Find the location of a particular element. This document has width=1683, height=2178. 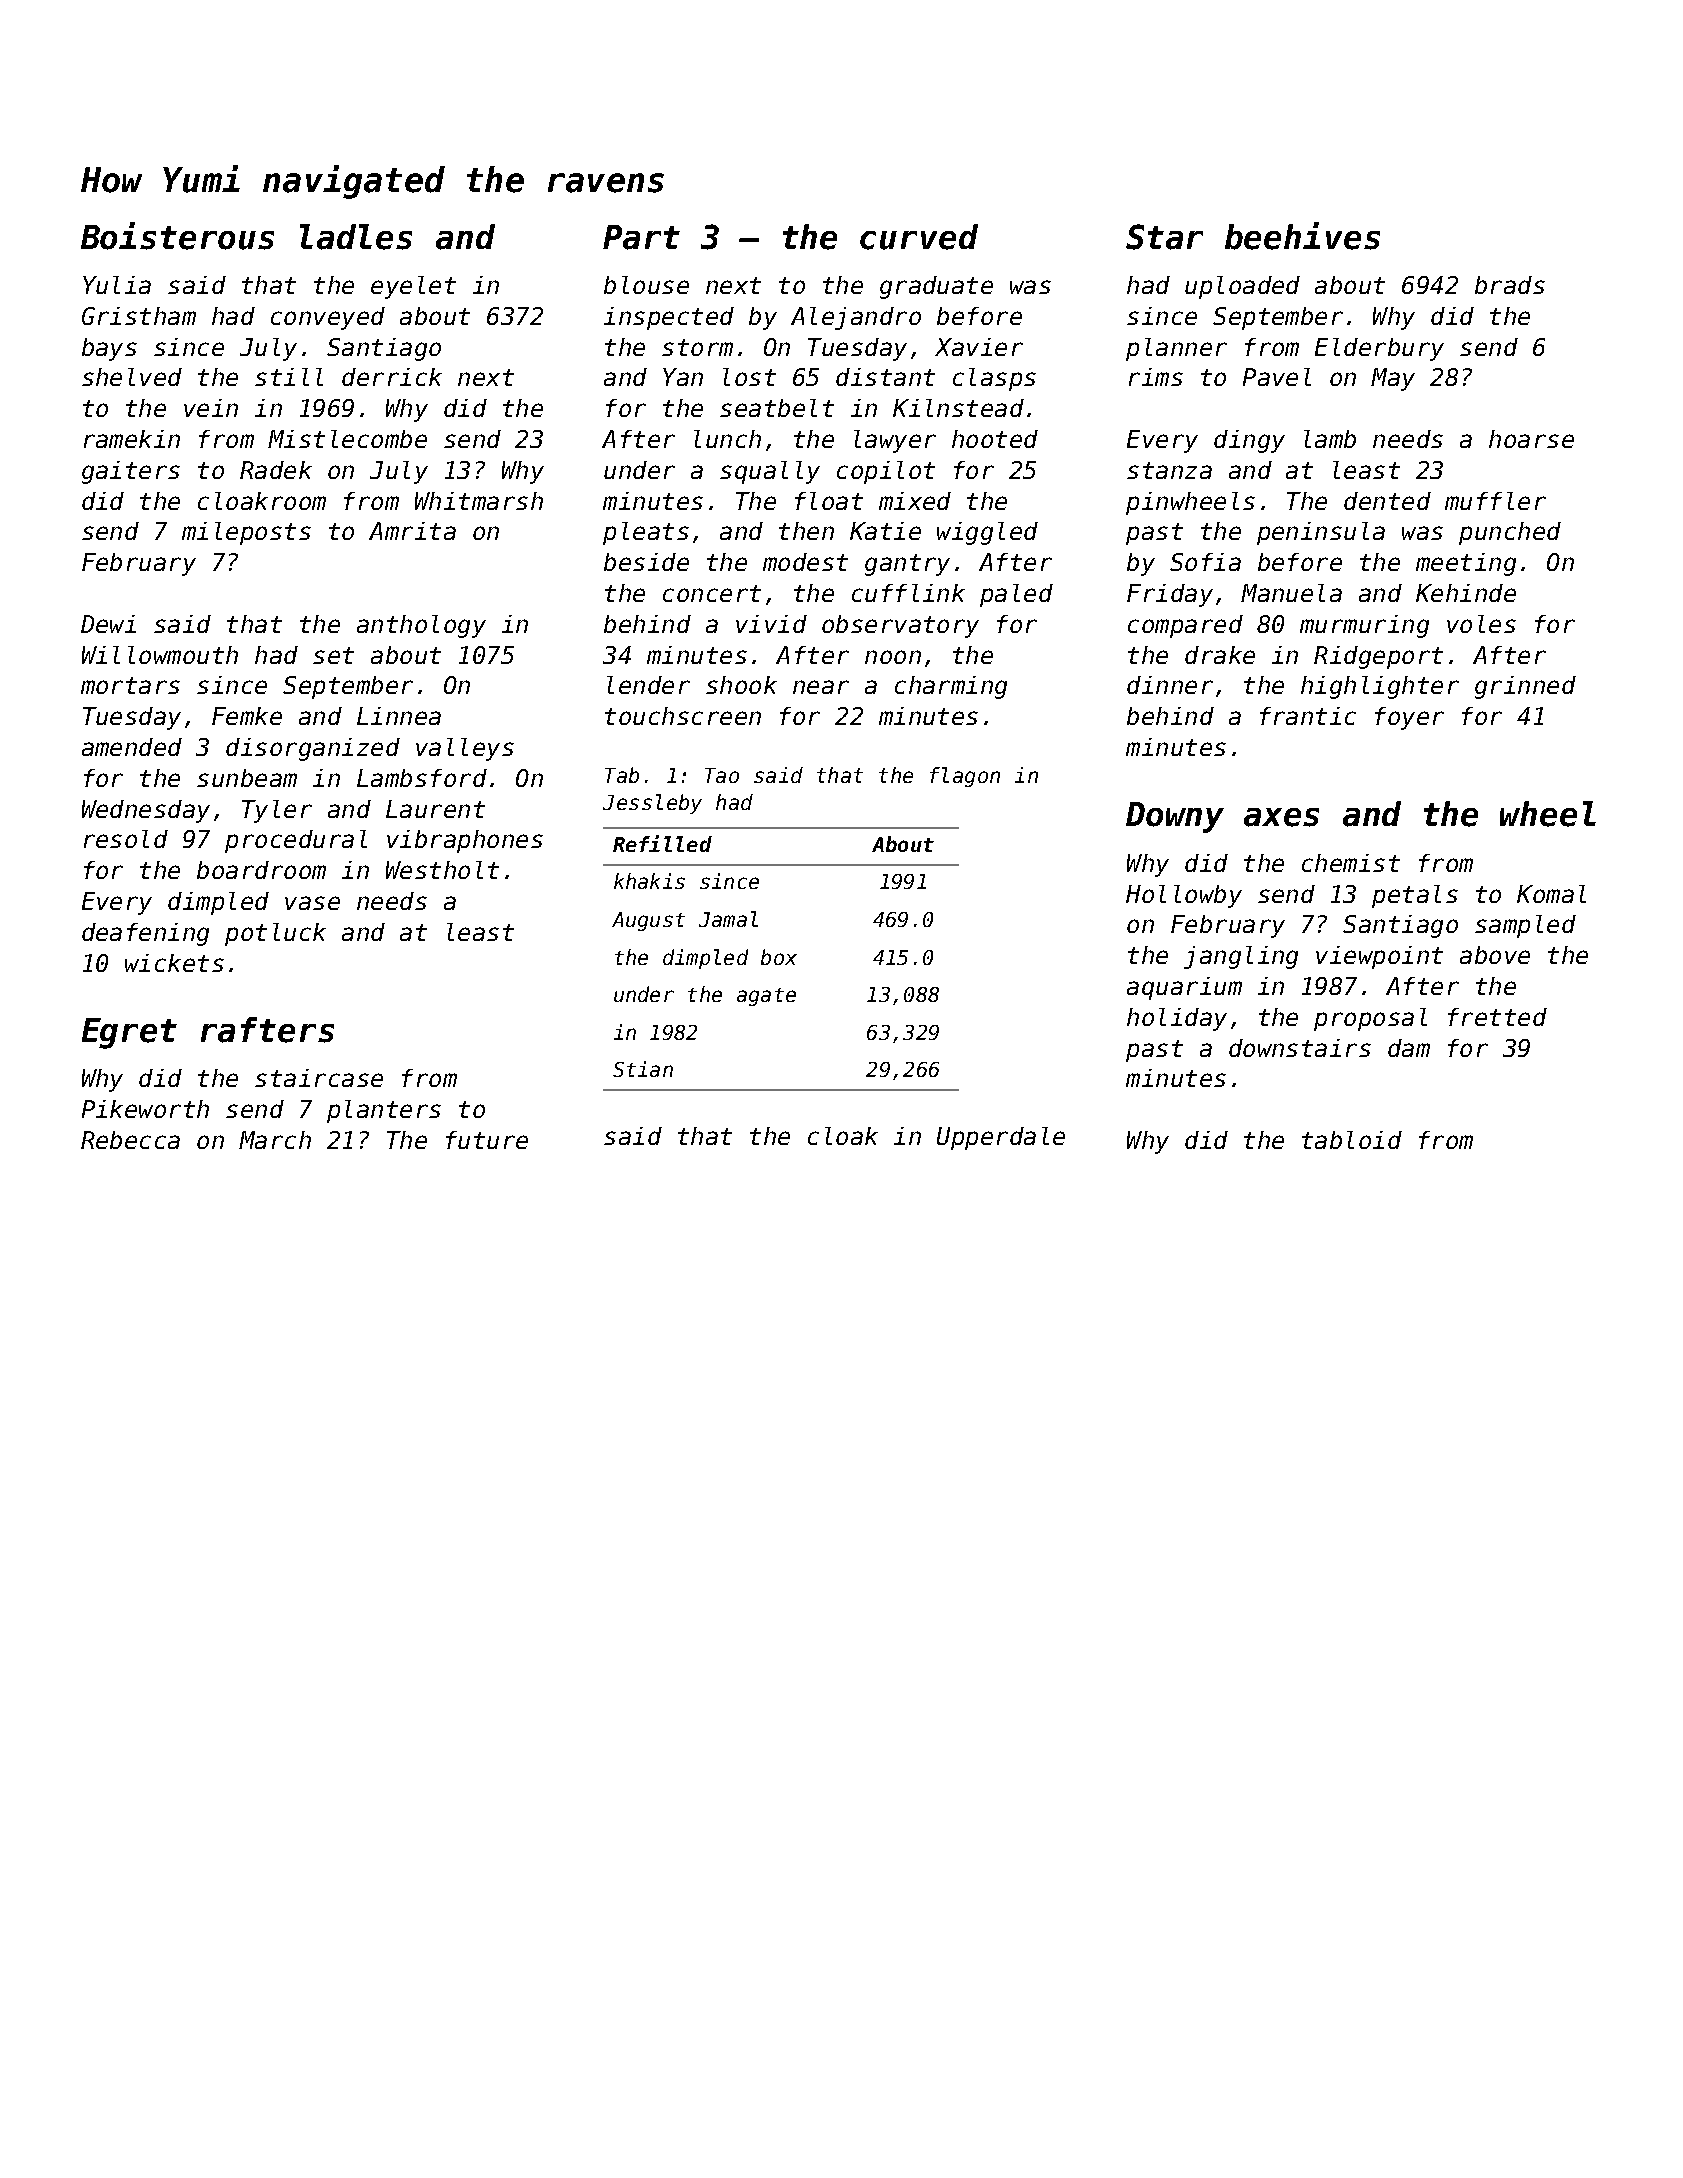

box is located at coordinates (779, 957).
